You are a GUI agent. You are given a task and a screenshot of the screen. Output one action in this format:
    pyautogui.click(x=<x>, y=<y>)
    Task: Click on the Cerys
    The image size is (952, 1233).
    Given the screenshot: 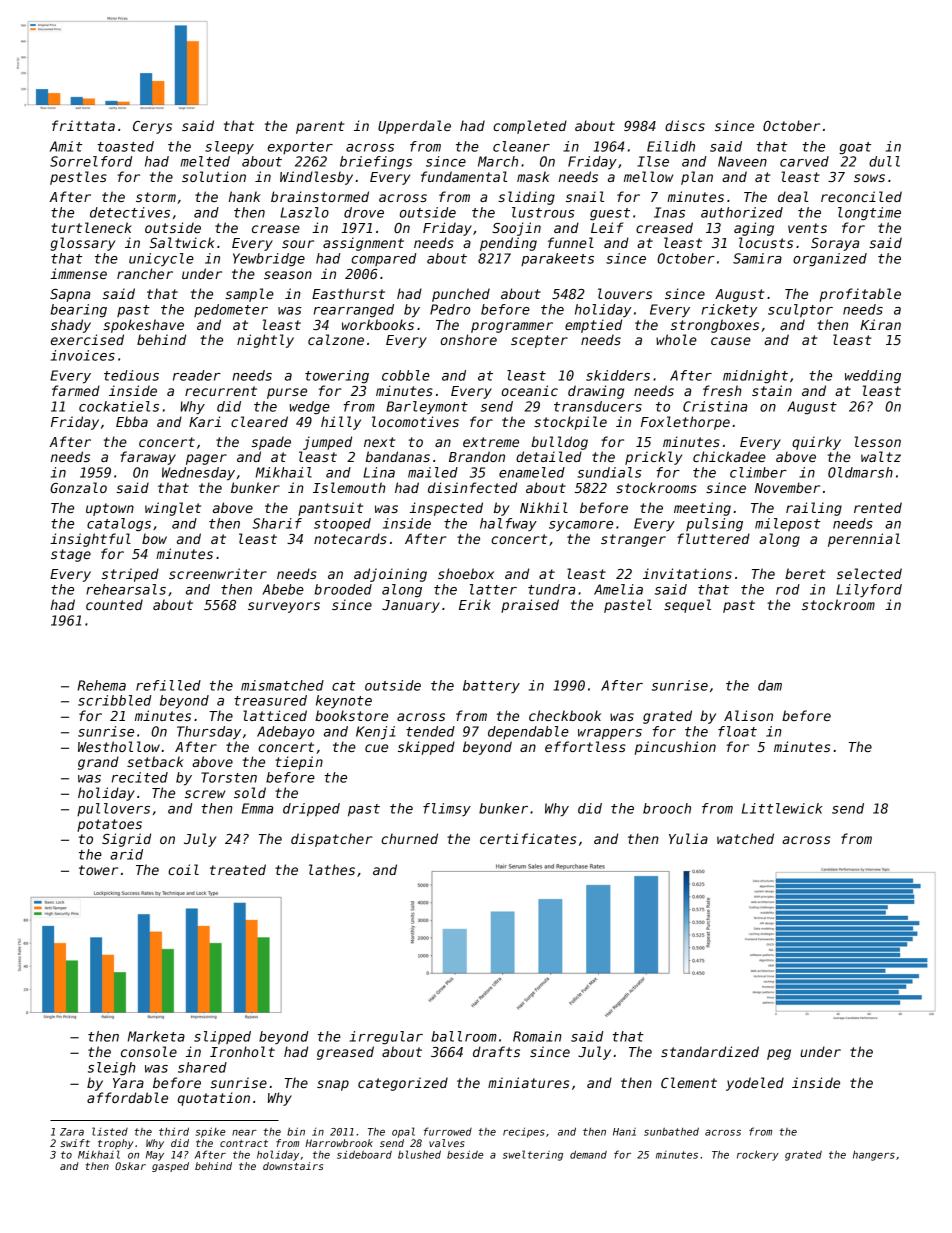 What is the action you would take?
    pyautogui.click(x=152, y=127)
